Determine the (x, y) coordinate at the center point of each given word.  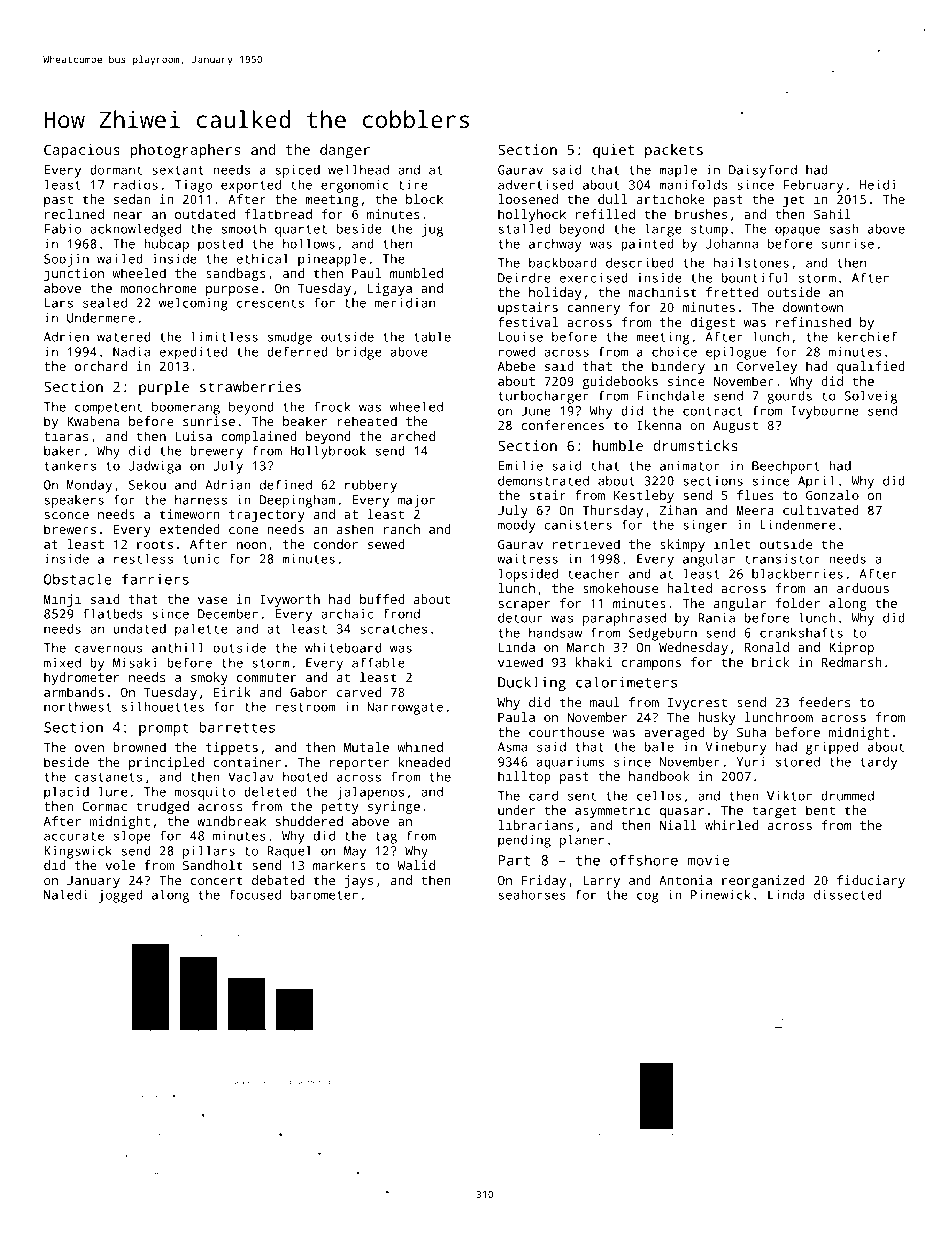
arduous (863, 588)
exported (251, 186)
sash (844, 229)
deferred (297, 351)
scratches (393, 629)
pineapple (332, 260)
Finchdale (671, 395)
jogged (120, 896)
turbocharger (543, 397)
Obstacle (78, 579)
